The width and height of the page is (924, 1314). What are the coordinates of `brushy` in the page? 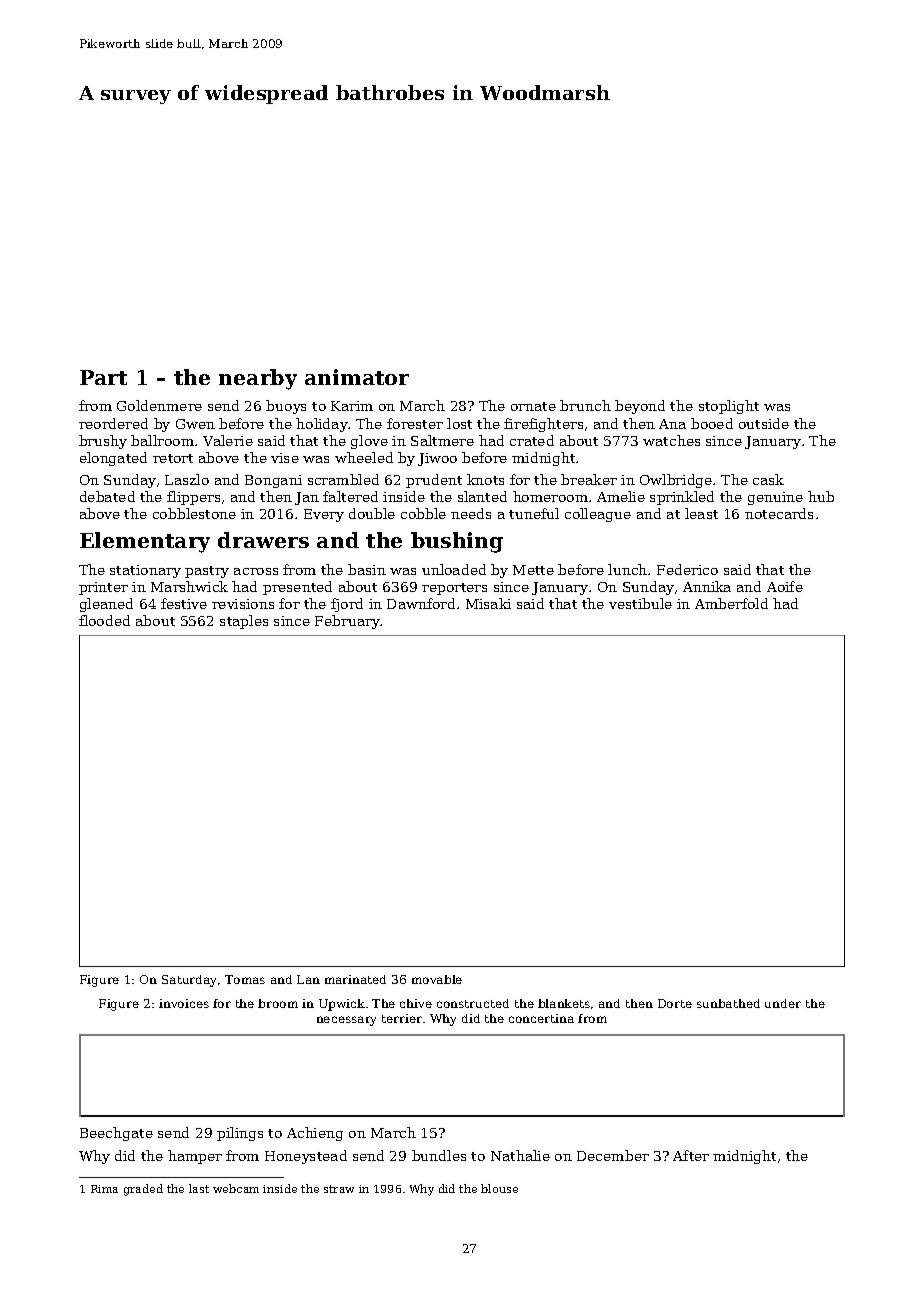 It's located at (103, 442).
